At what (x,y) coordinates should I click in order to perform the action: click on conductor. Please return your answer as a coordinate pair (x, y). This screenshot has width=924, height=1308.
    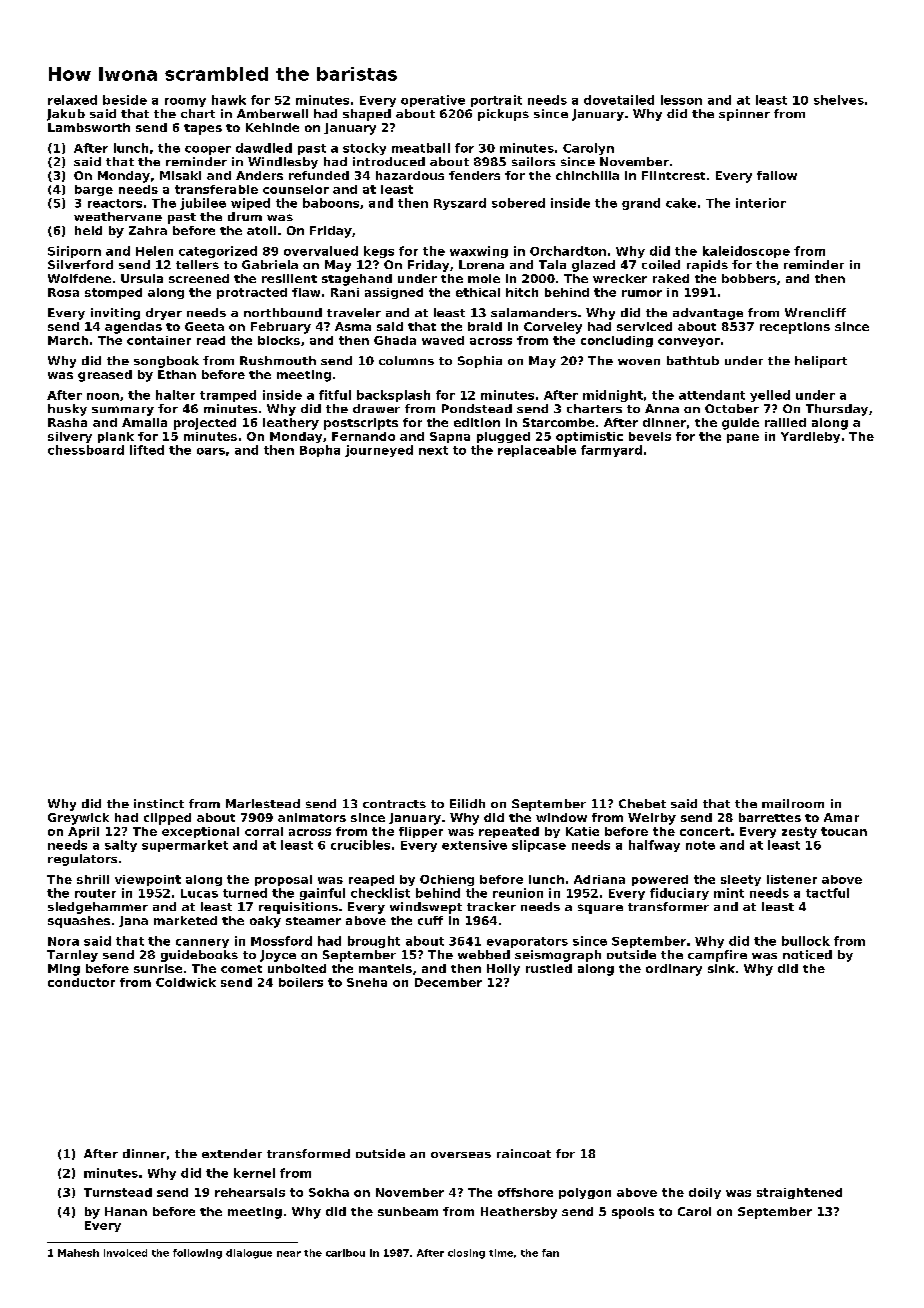
    Looking at the image, I should click on (81, 982).
